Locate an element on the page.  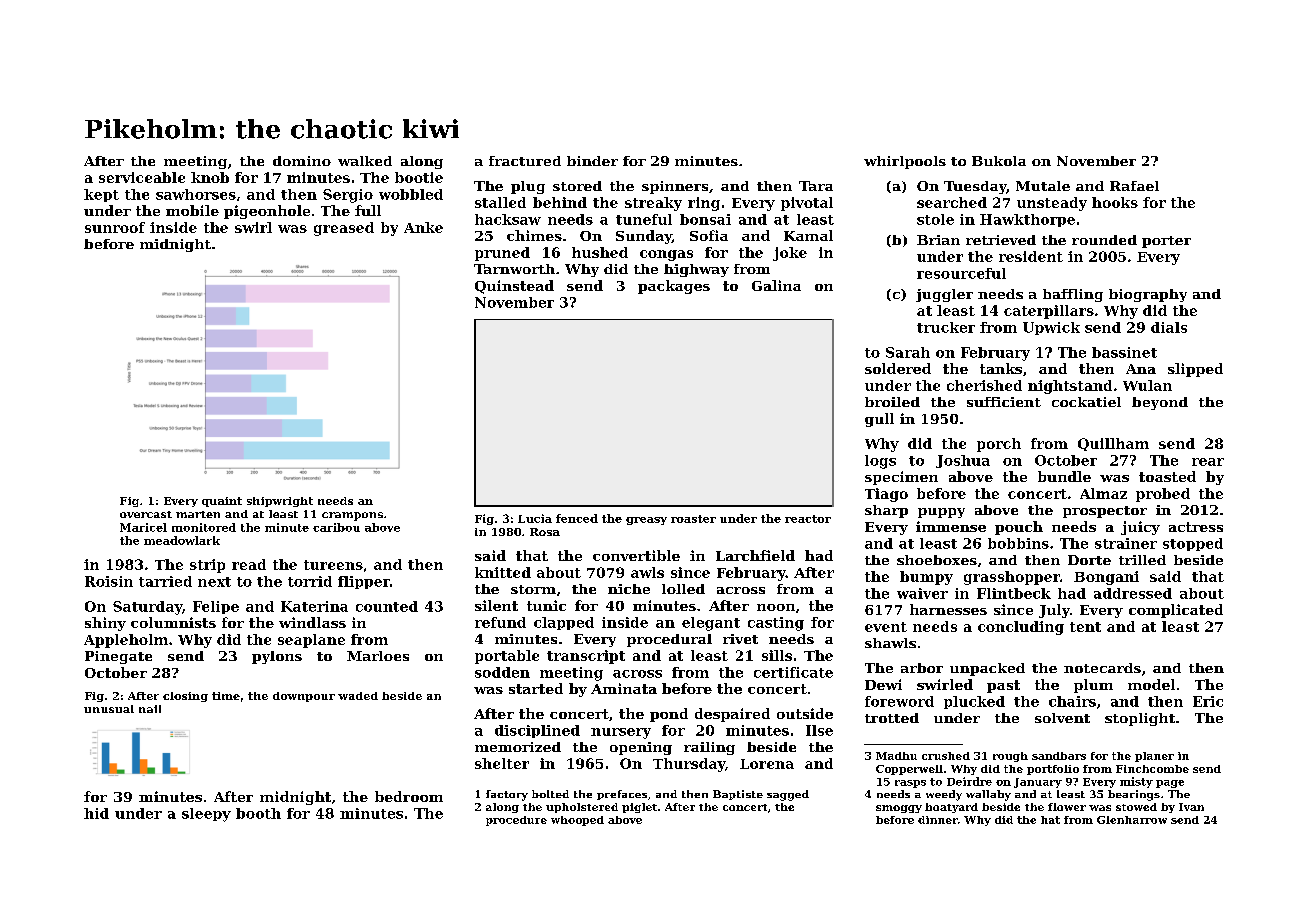
resourceful is located at coordinates (961, 273).
